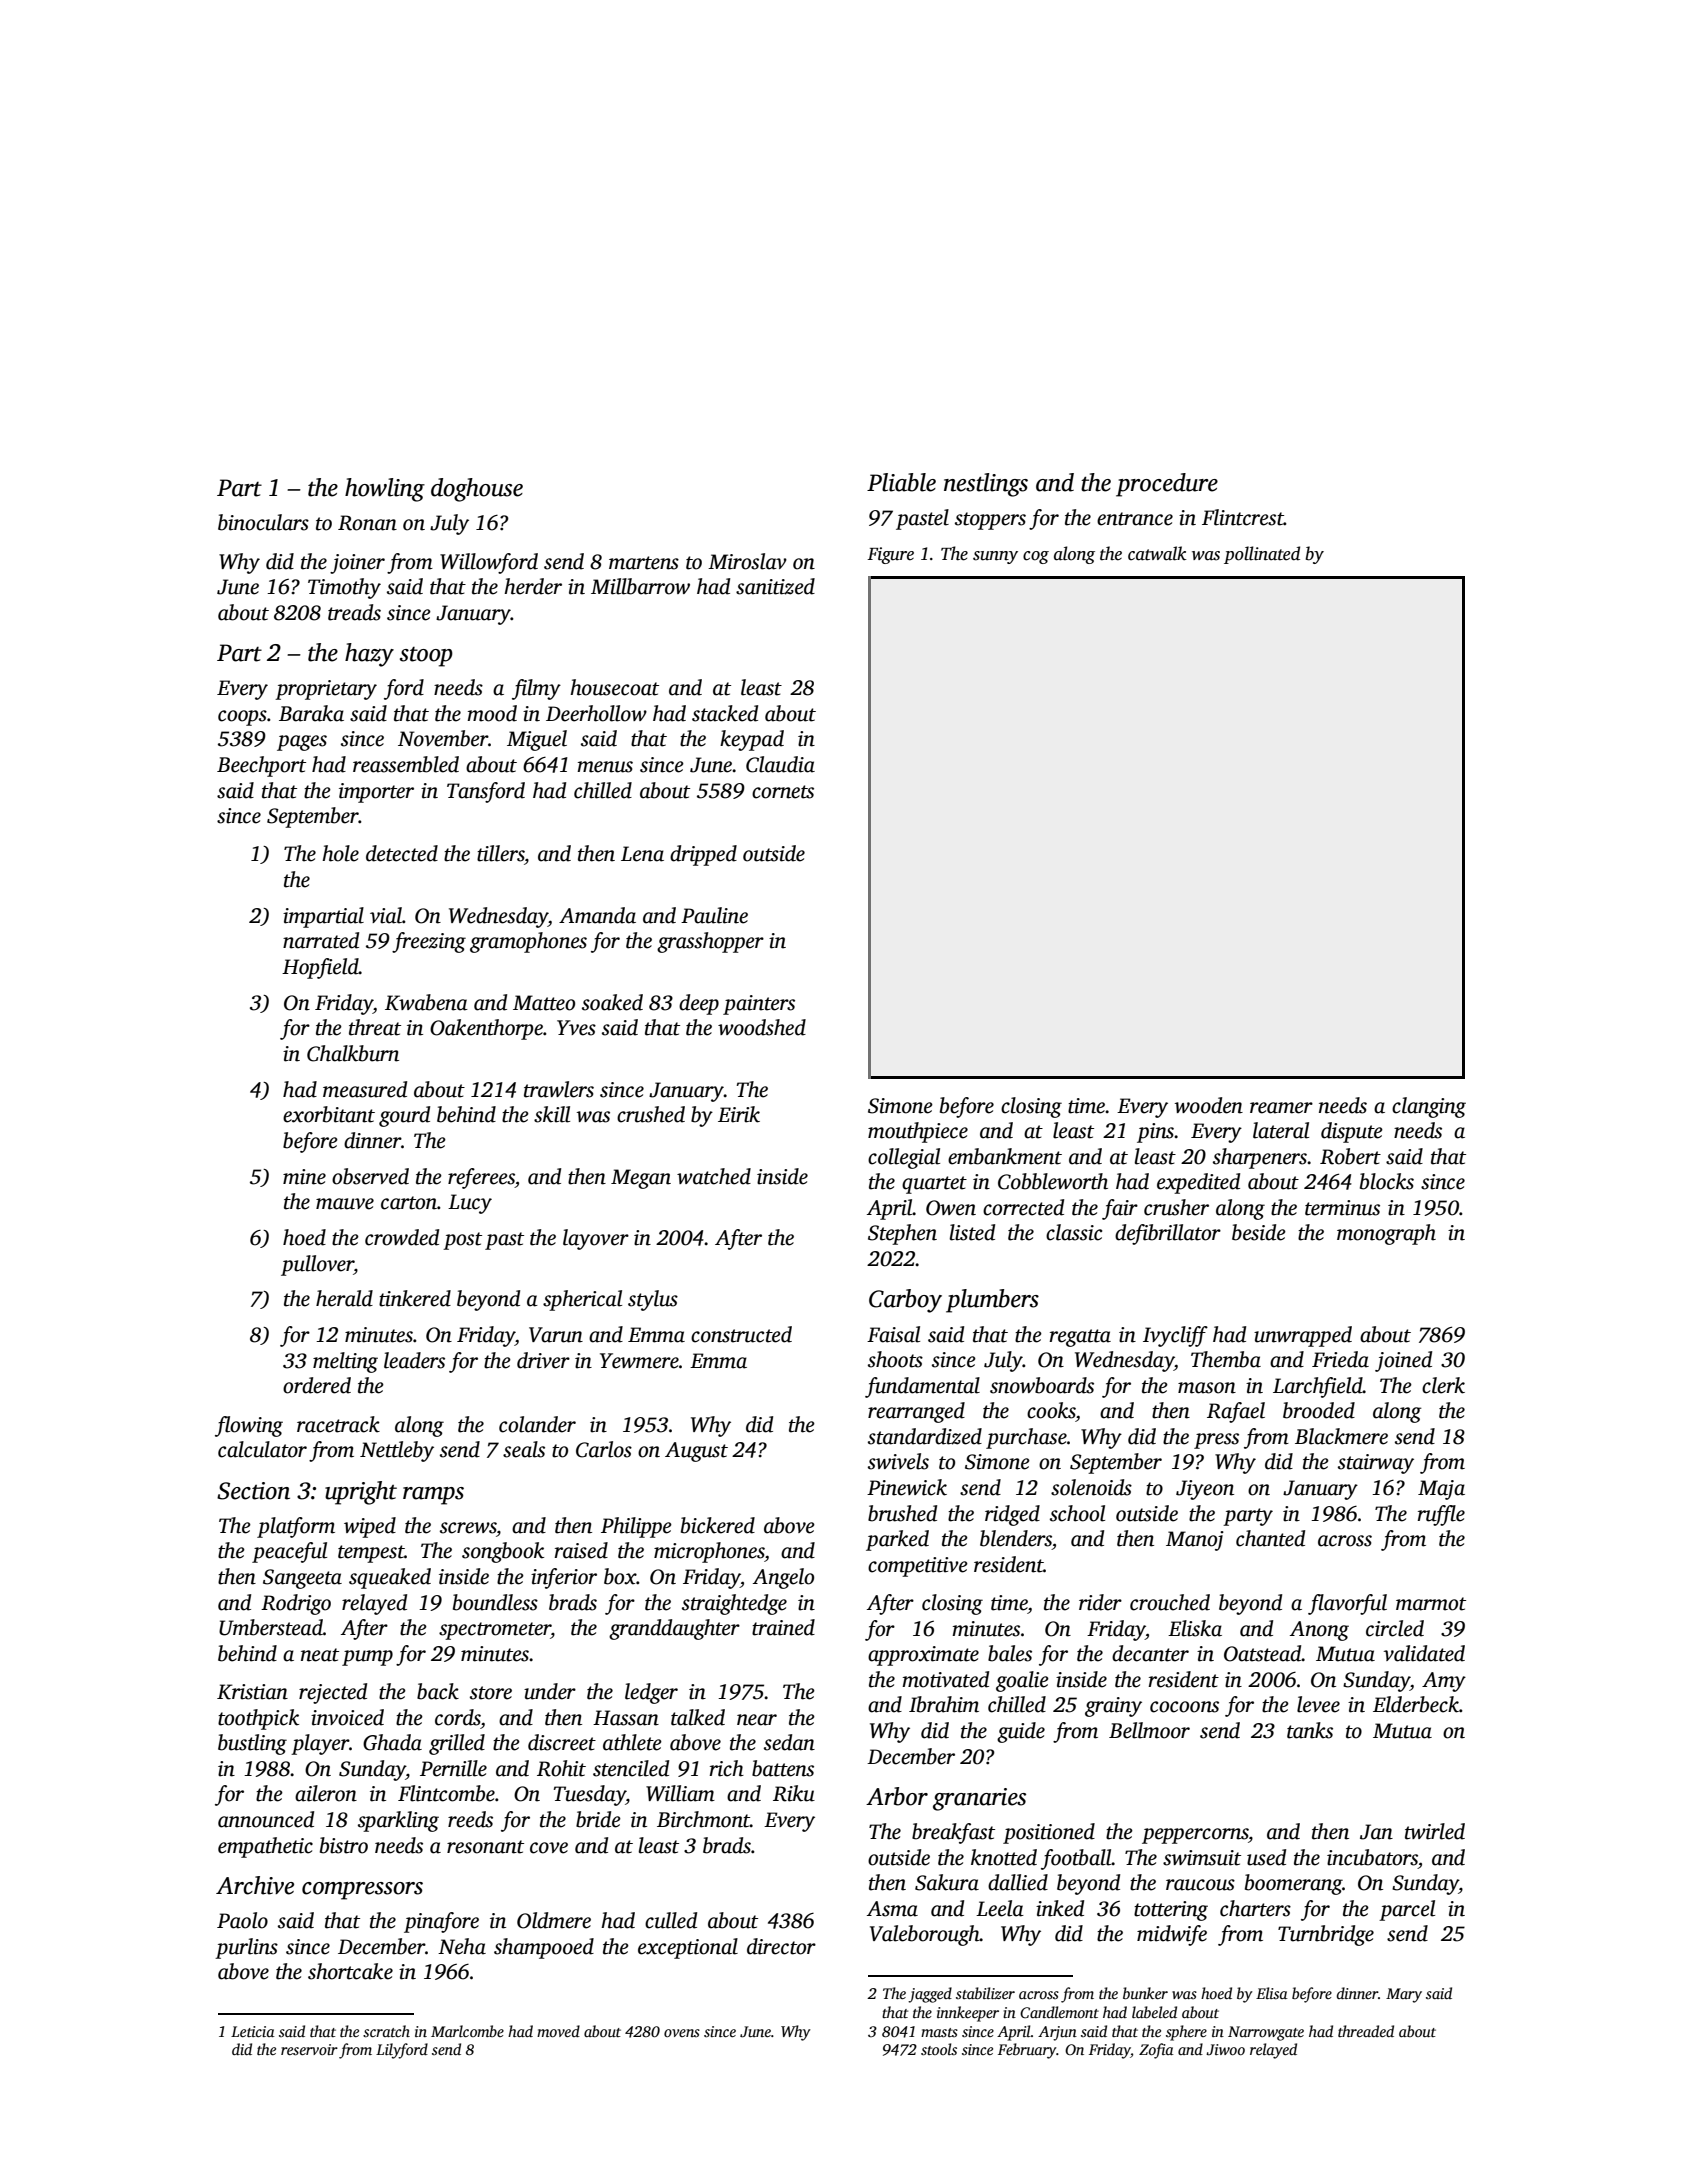  What do you see at coordinates (897, 1796) in the screenshot?
I see `Arbor` at bounding box center [897, 1796].
